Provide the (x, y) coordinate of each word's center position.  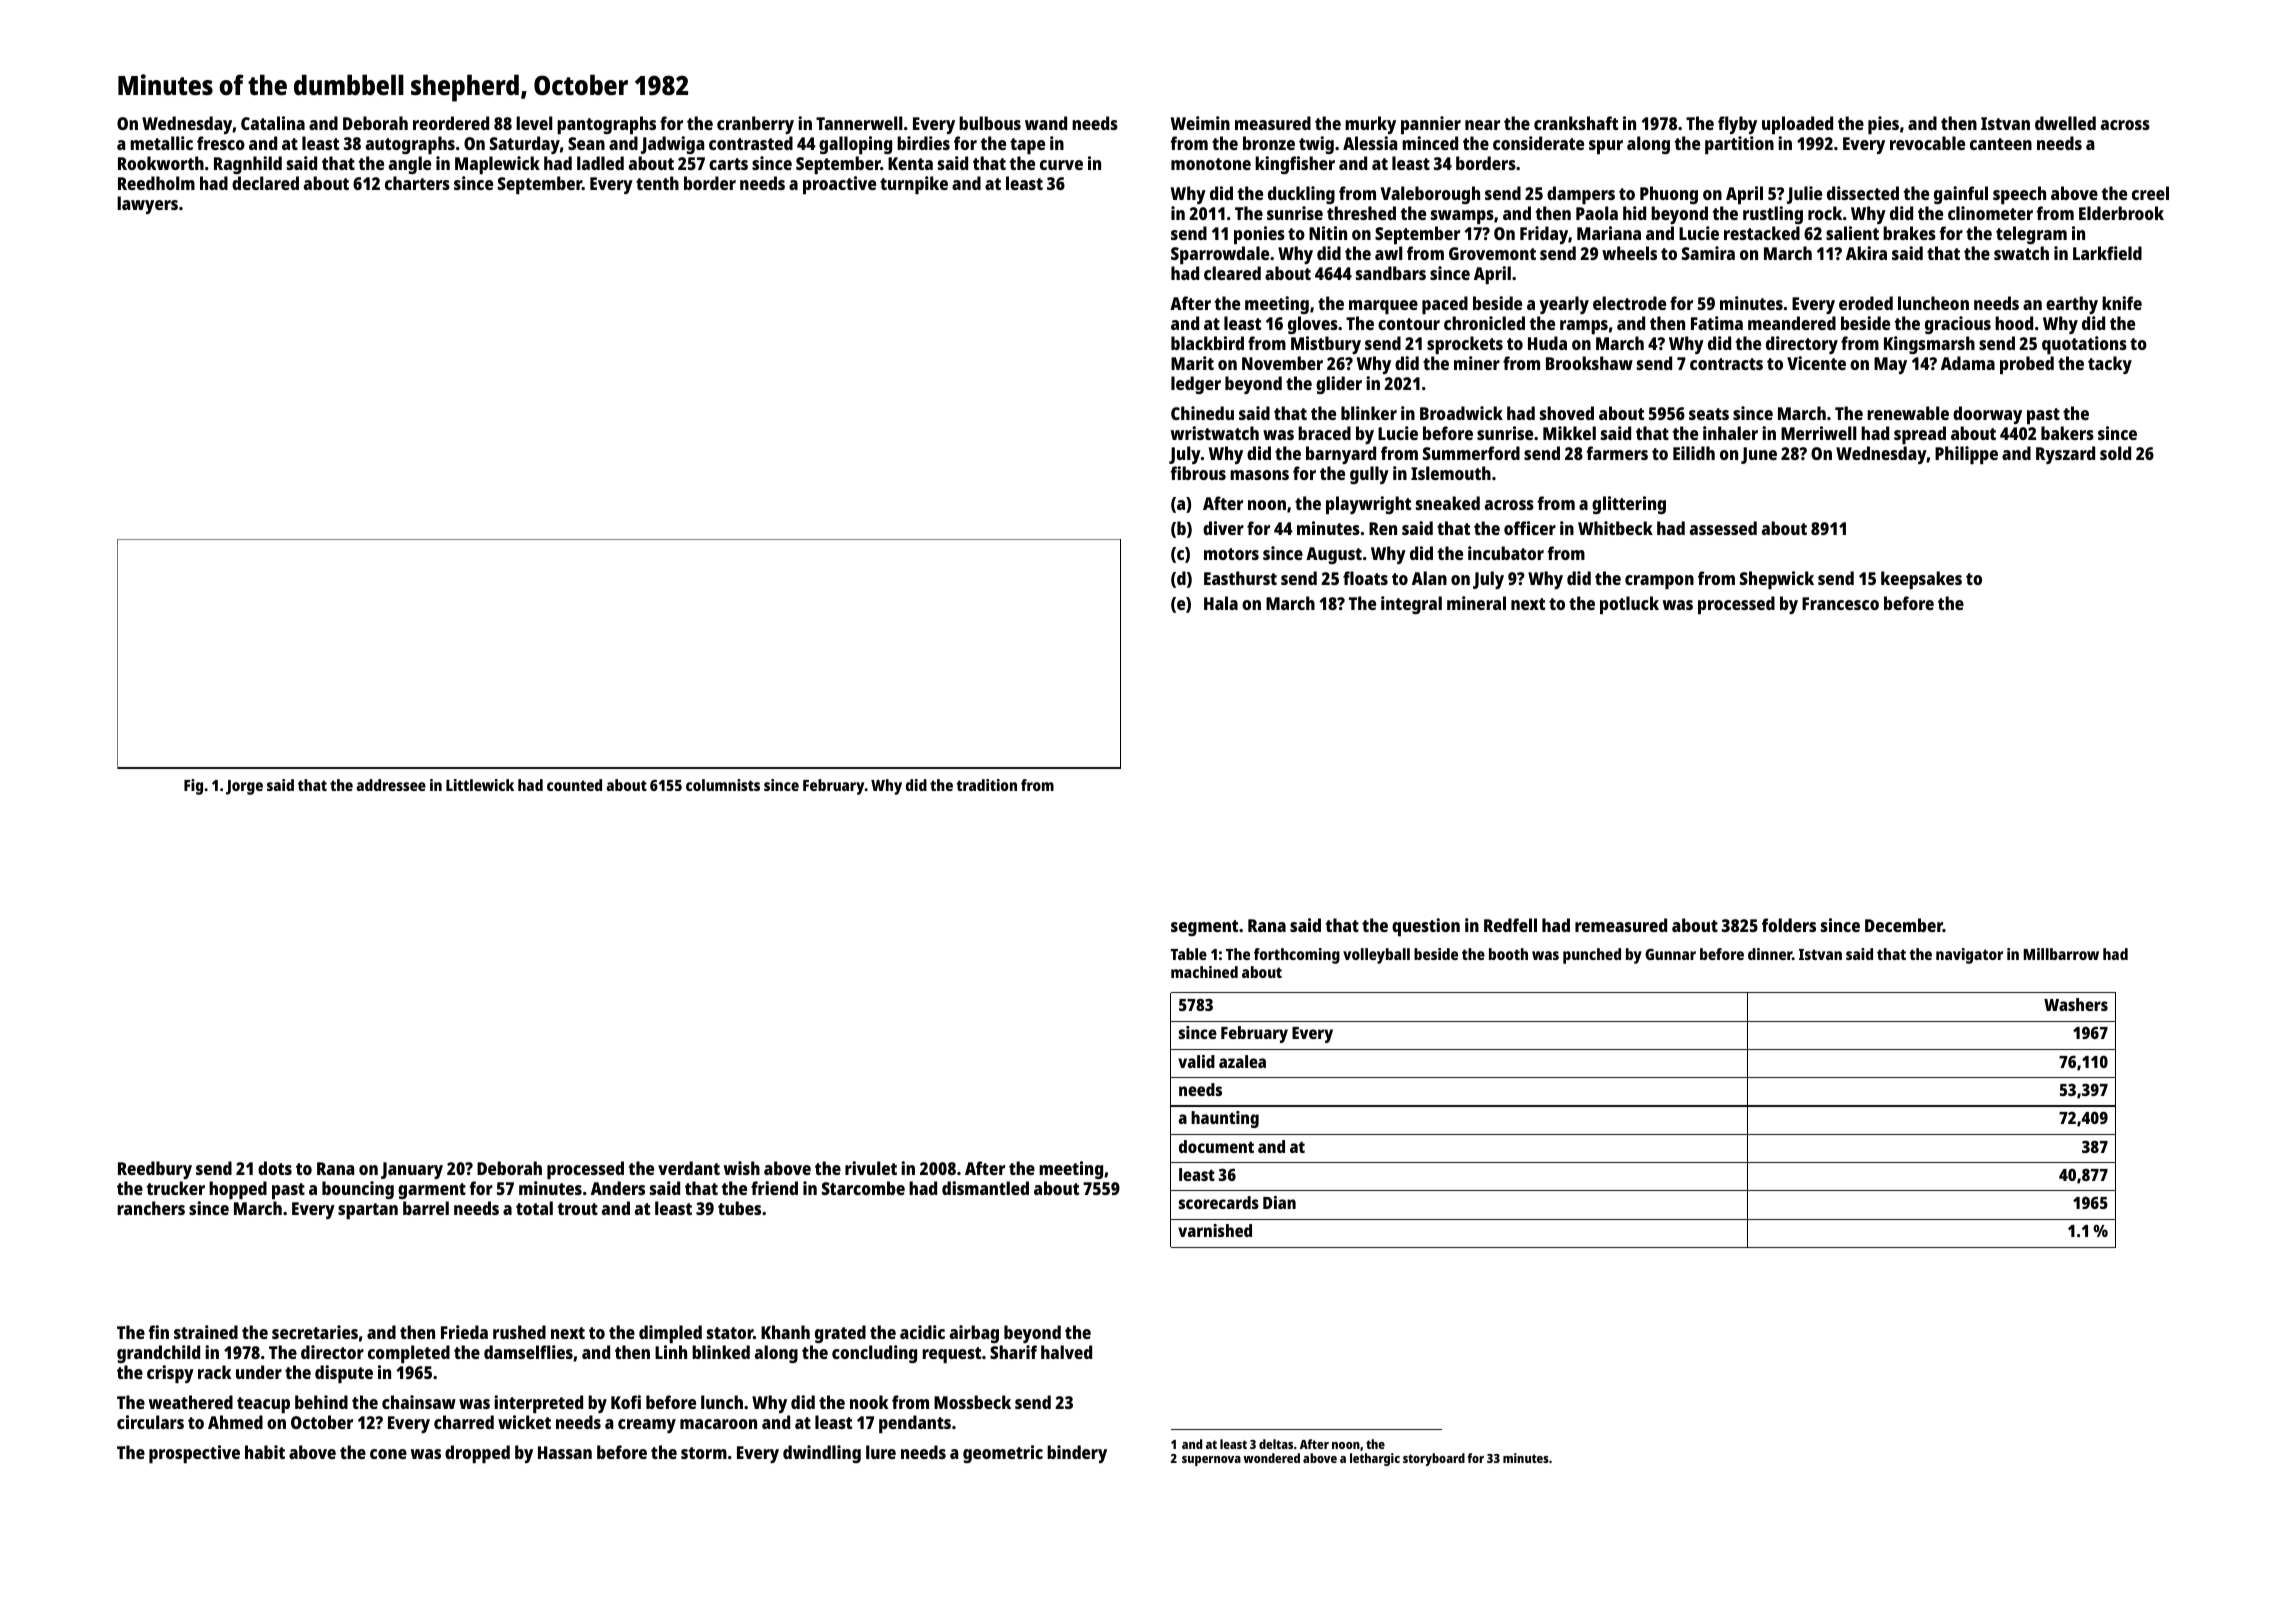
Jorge (244, 787)
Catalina (273, 123)
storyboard (1434, 1459)
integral (1411, 605)
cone (388, 1454)
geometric (1003, 1454)
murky (1370, 125)
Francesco (1840, 603)
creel (2150, 193)
